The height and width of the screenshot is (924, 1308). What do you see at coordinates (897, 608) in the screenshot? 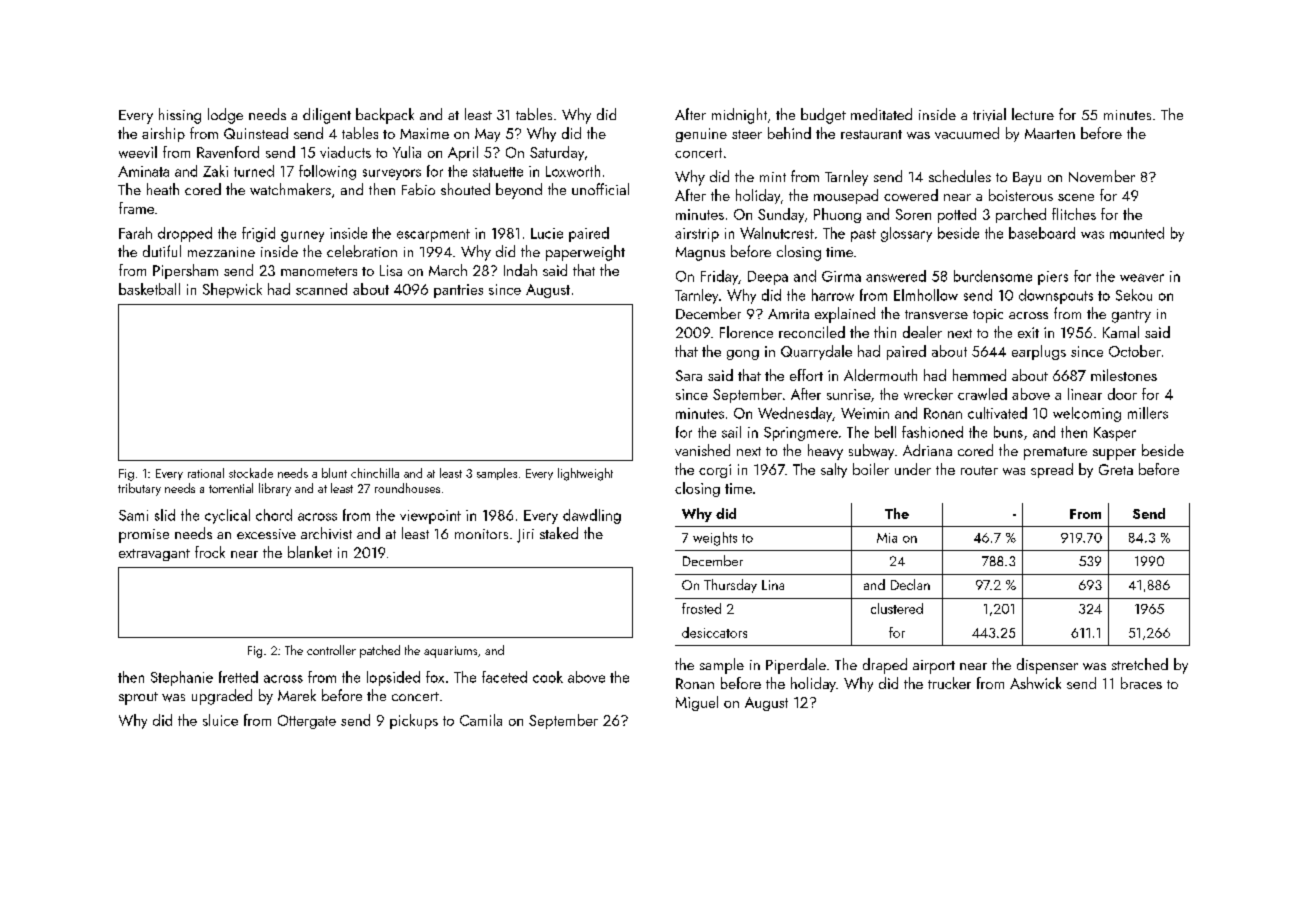
I see `clustered` at bounding box center [897, 608].
